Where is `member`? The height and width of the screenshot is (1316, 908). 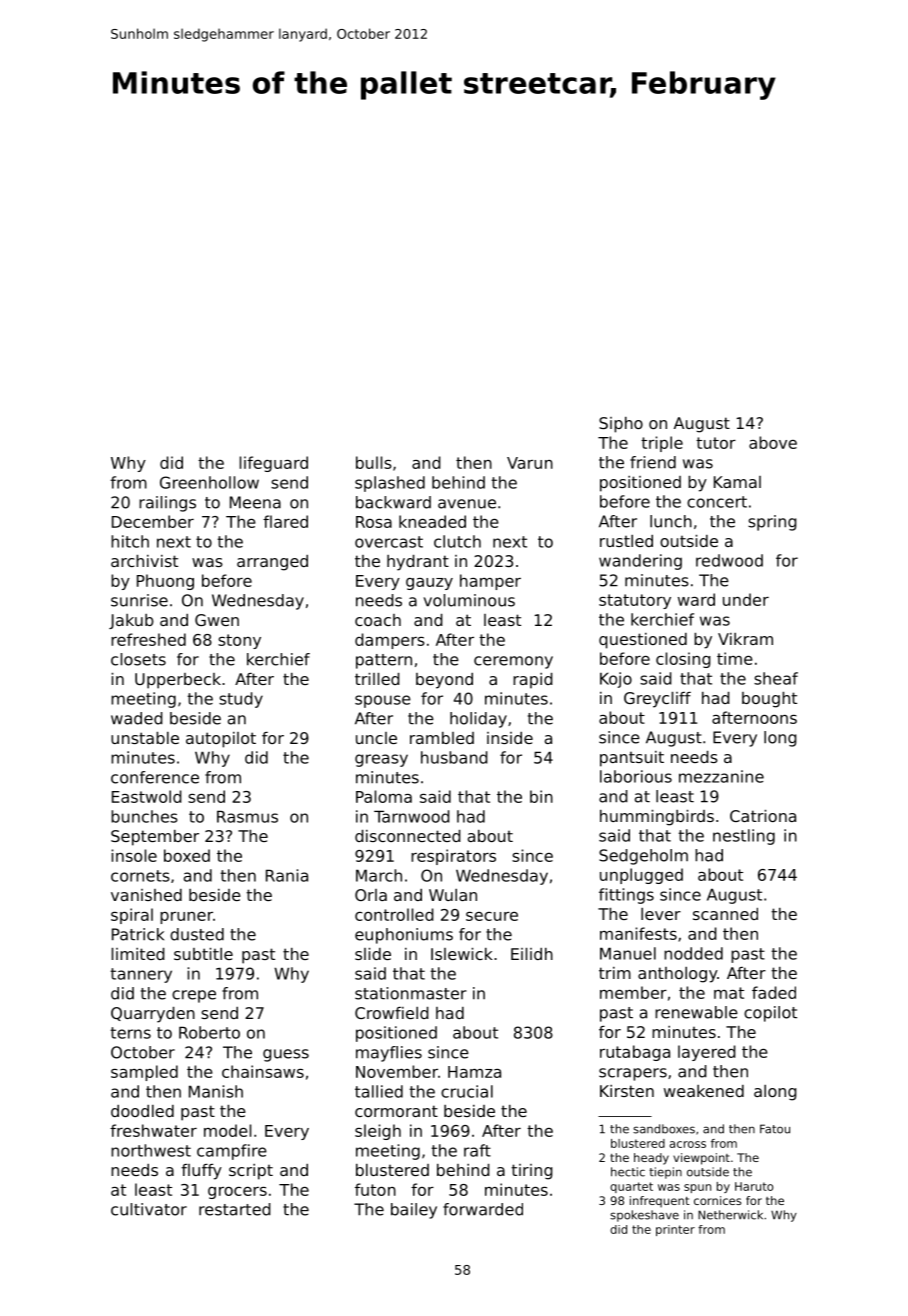 member is located at coordinates (633, 992).
